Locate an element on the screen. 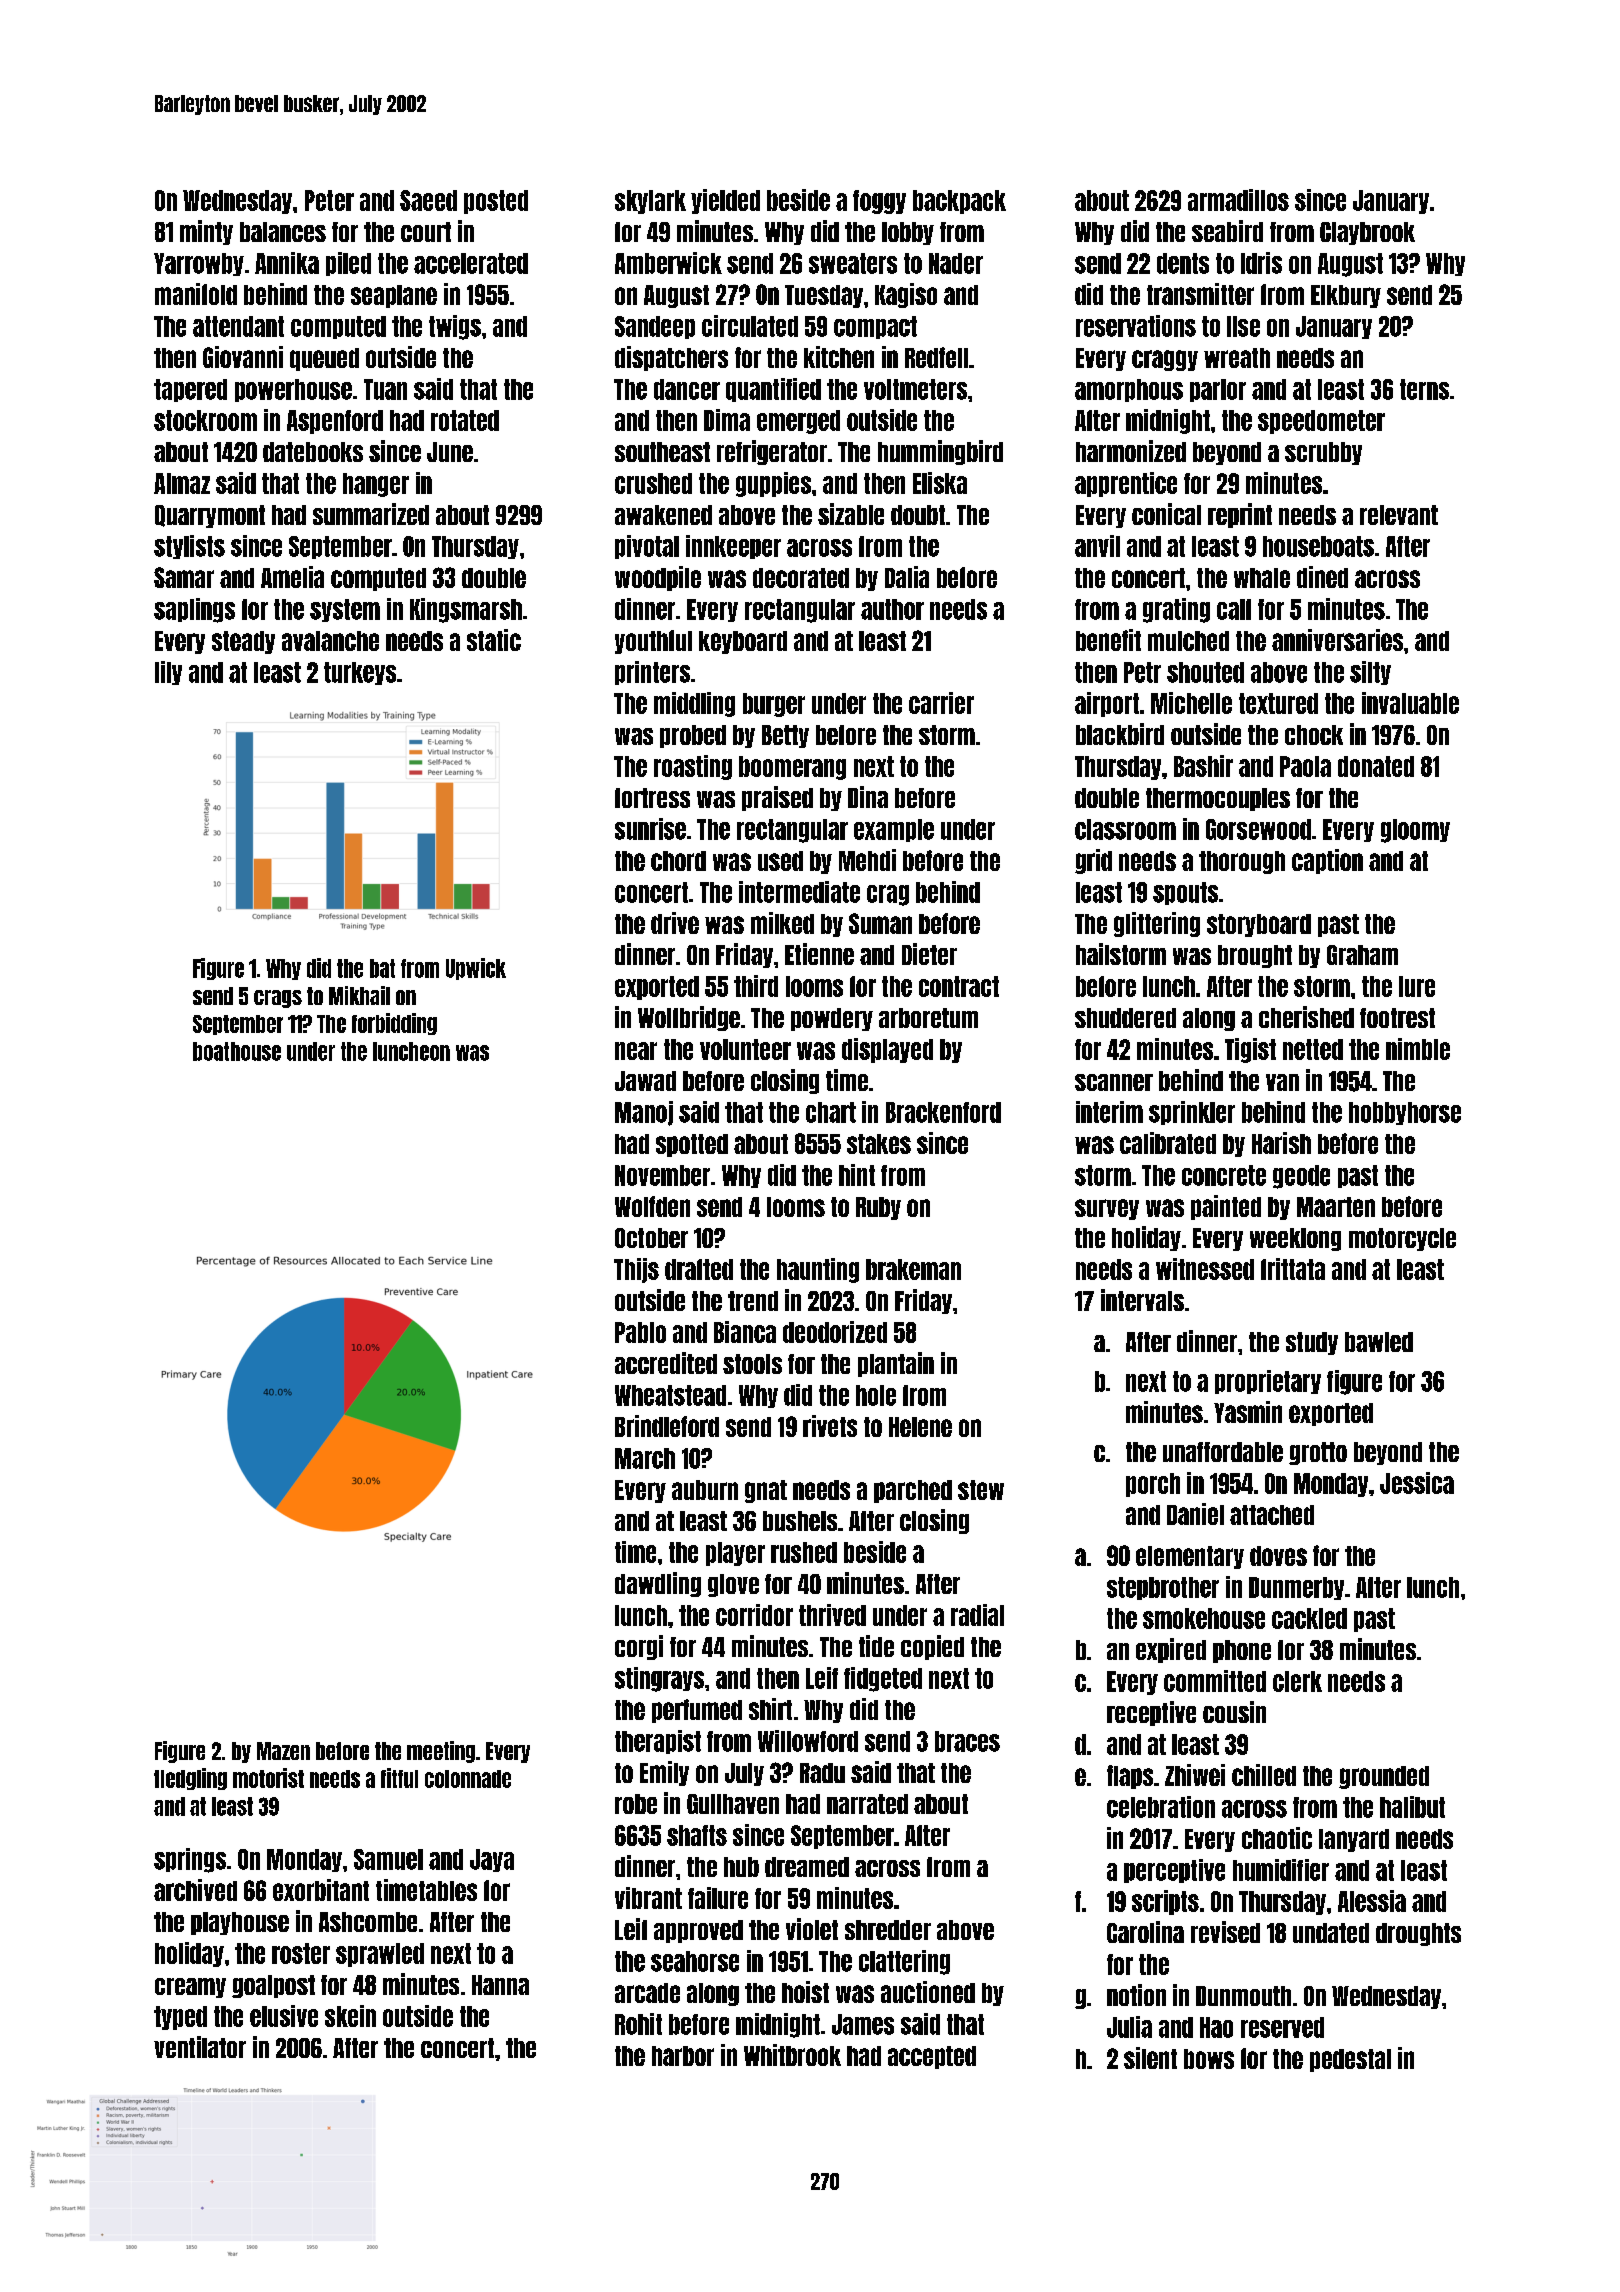  armadillos is located at coordinates (1238, 200).
